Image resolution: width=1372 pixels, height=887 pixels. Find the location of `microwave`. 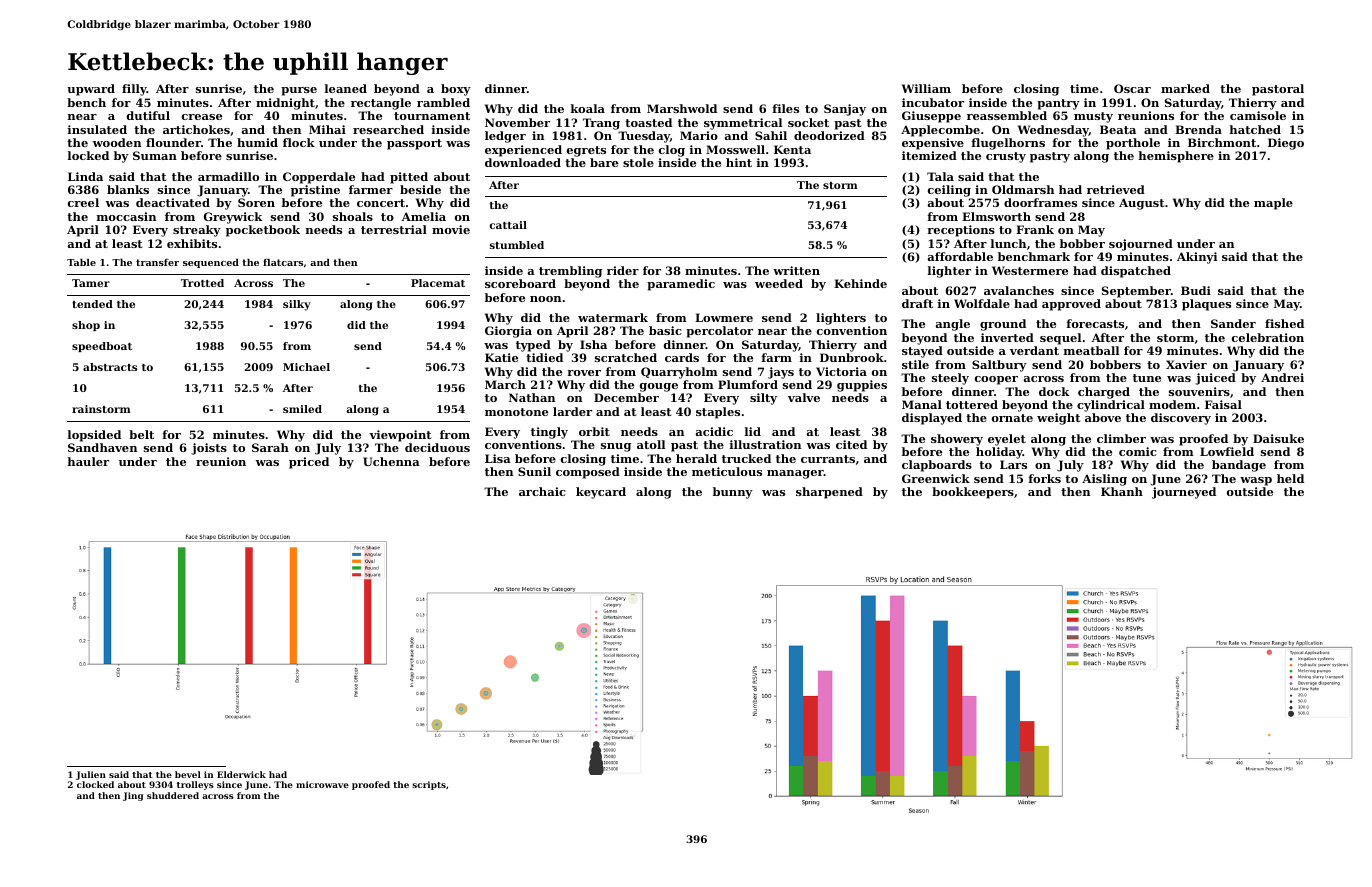

microwave is located at coordinates (322, 784).
